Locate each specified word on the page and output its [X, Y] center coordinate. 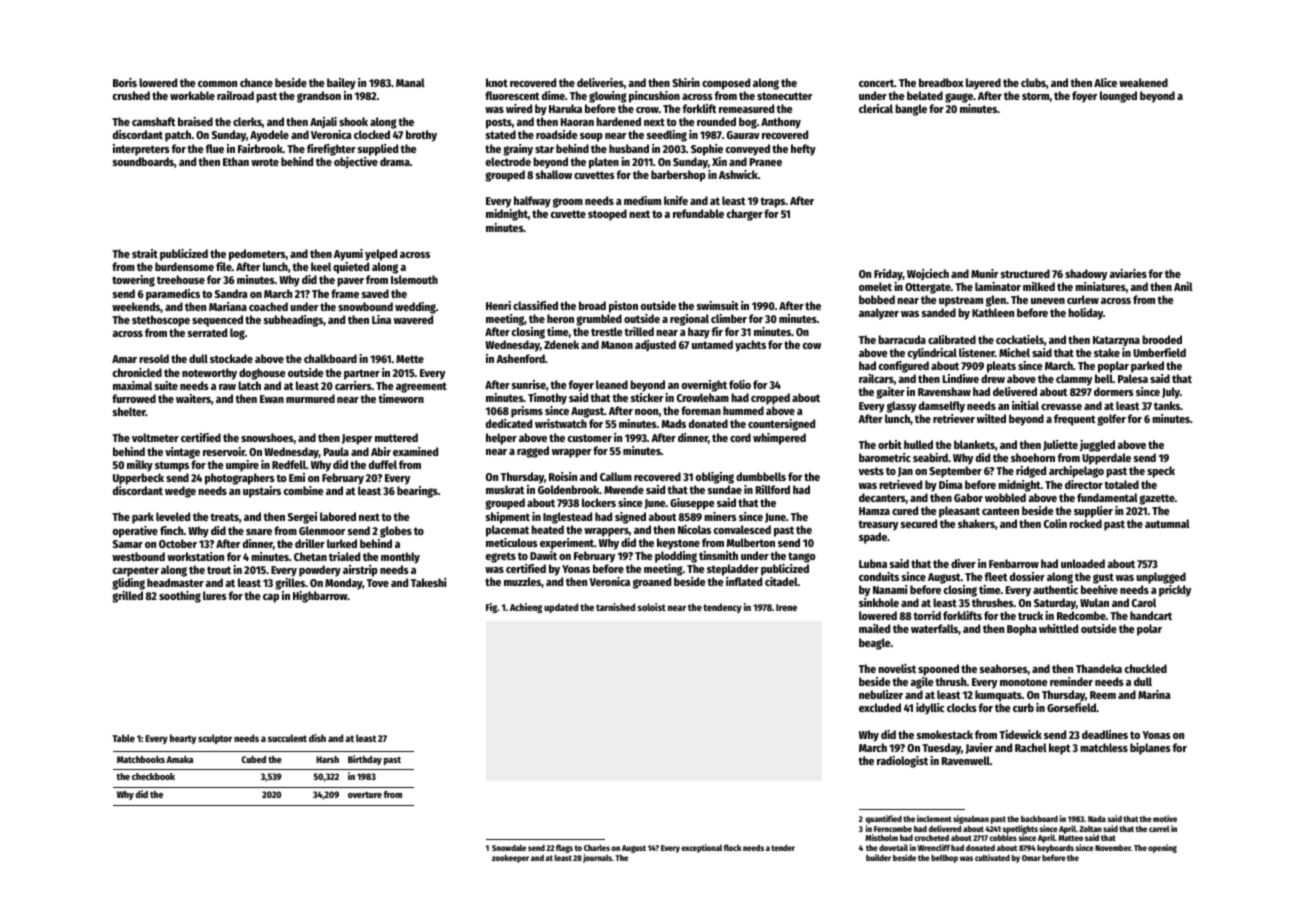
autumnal [1167, 523]
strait [145, 253]
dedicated [509, 423]
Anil [1183, 286]
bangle [911, 110]
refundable [698, 213]
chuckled [1146, 668]
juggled [1097, 446]
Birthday [365, 760]
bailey [341, 84]
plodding [676, 557]
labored [338, 516]
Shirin [686, 82]
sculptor [215, 739]
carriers [353, 385]
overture [365, 795]
